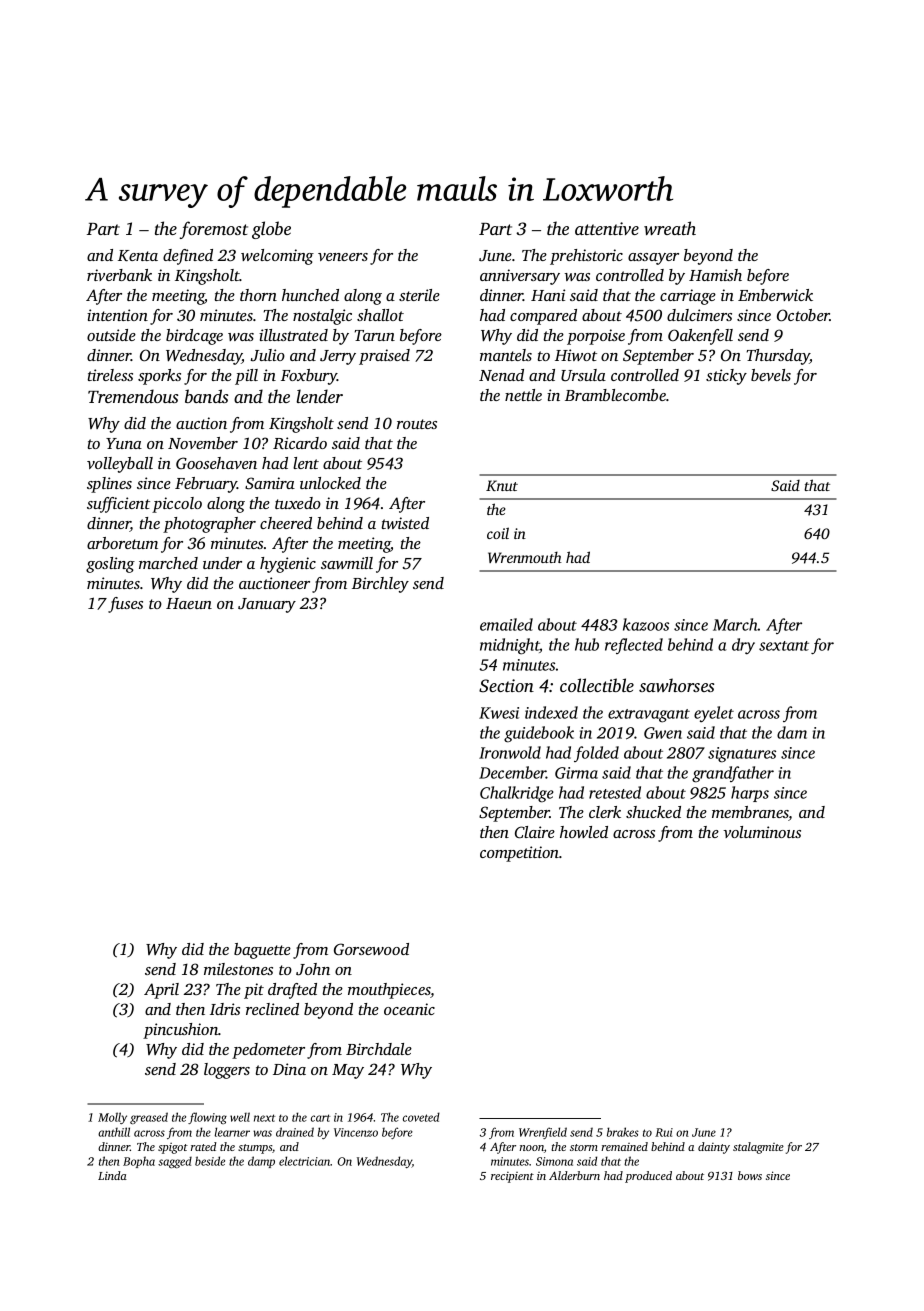 This screenshot has height=1311, width=924. I want to click on praised, so click(384, 357).
